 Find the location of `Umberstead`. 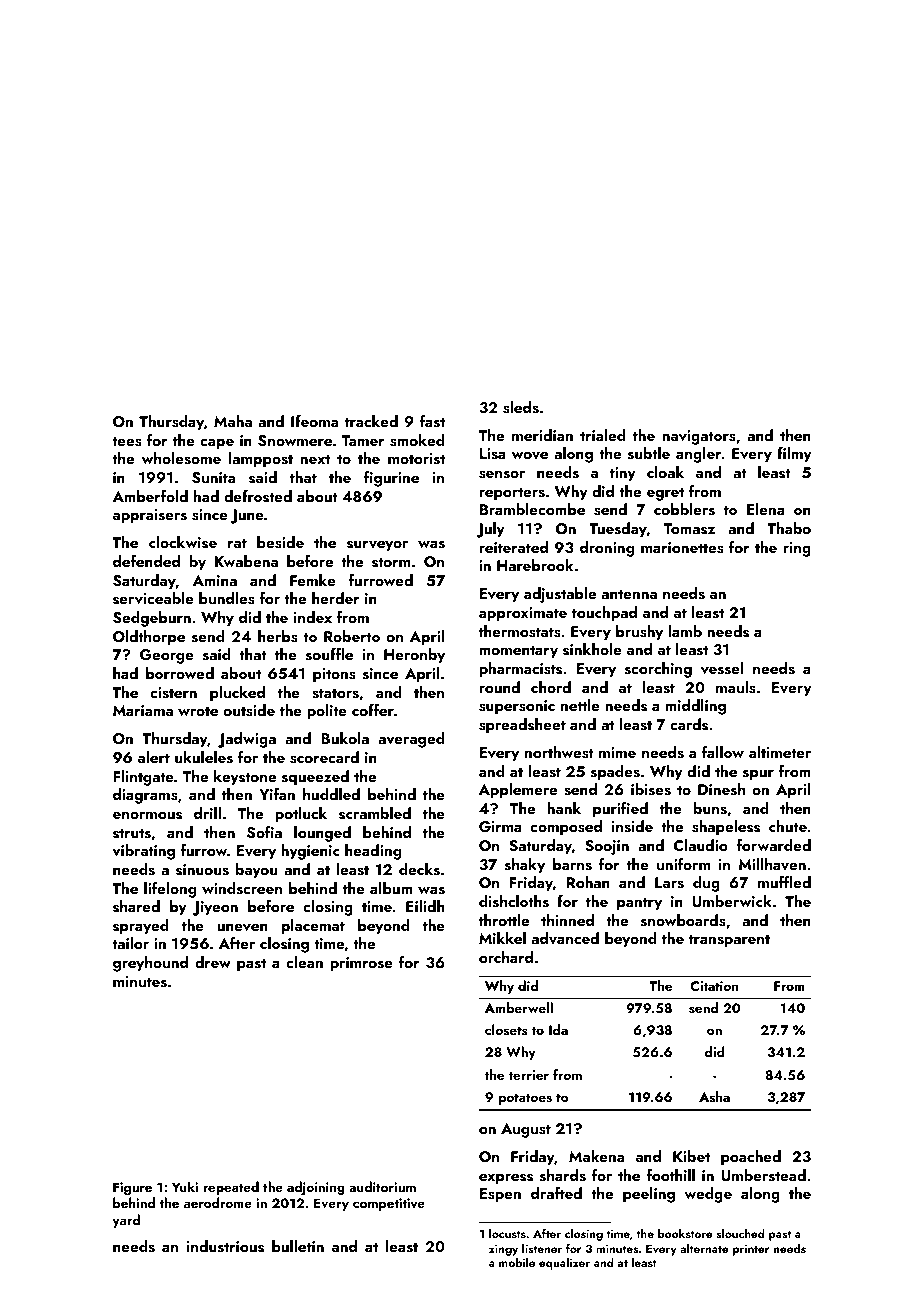

Umberstead is located at coordinates (763, 1175).
